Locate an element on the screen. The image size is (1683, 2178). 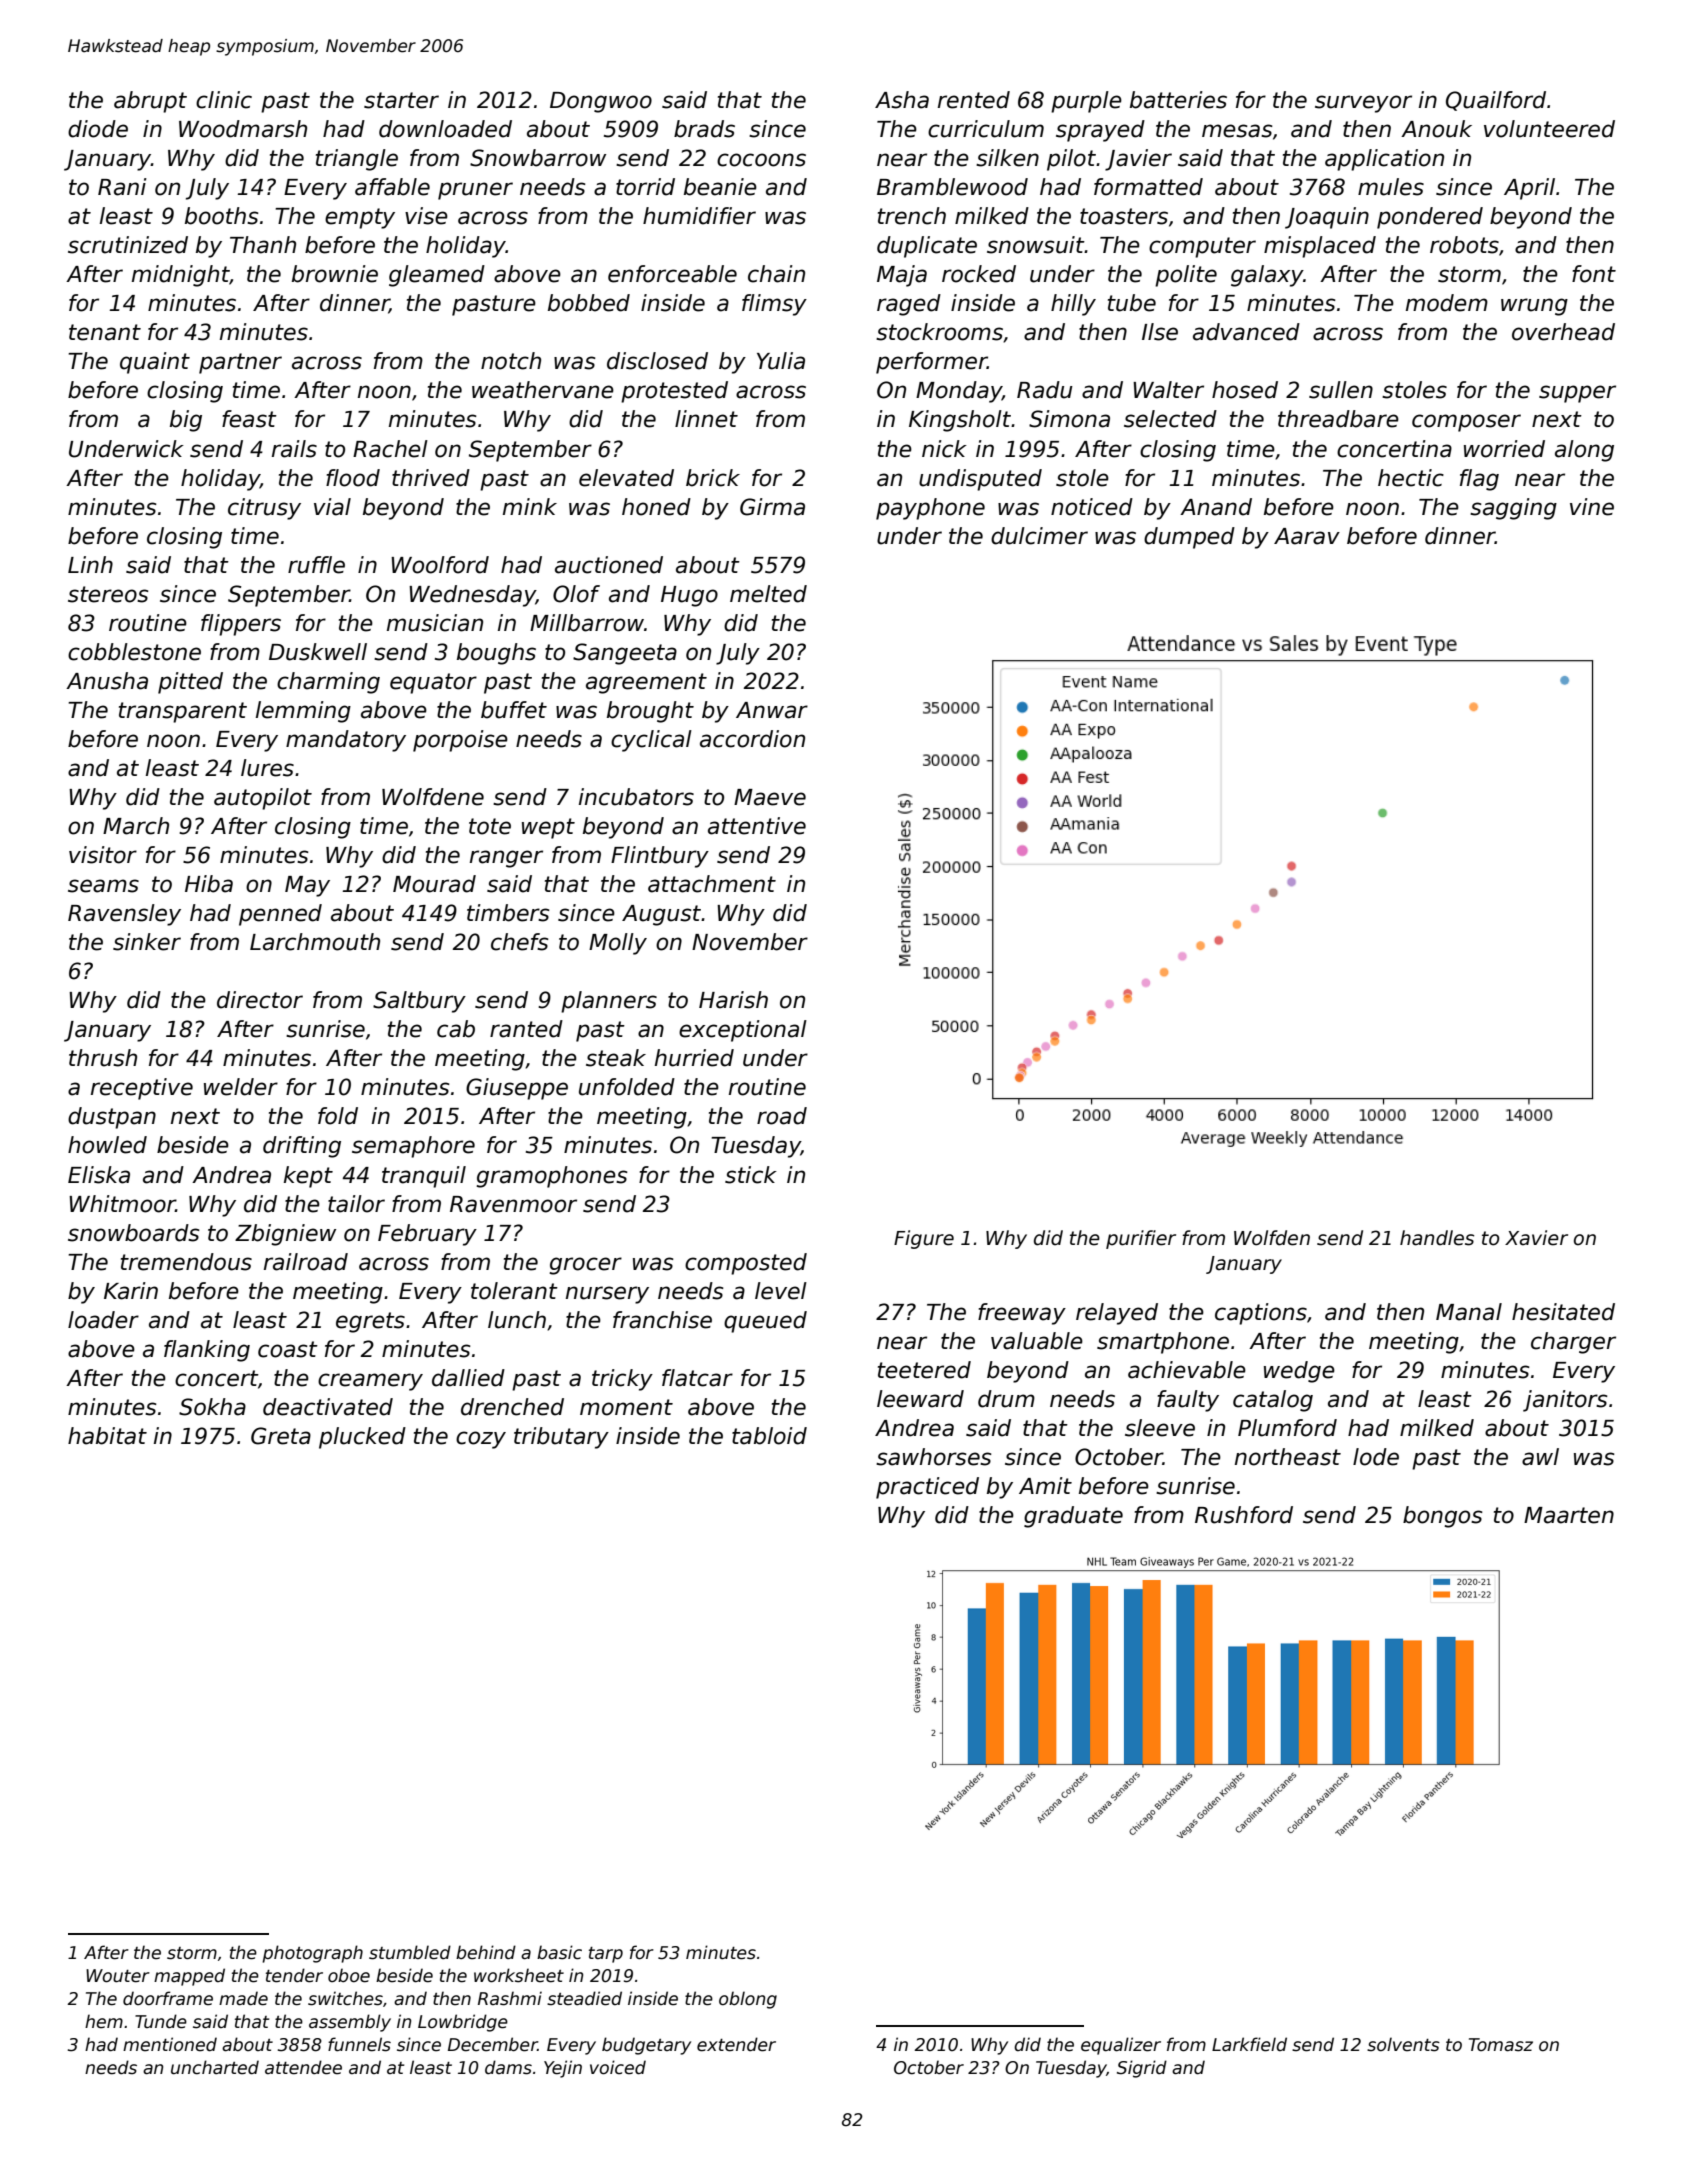
brads is located at coordinates (704, 129).
